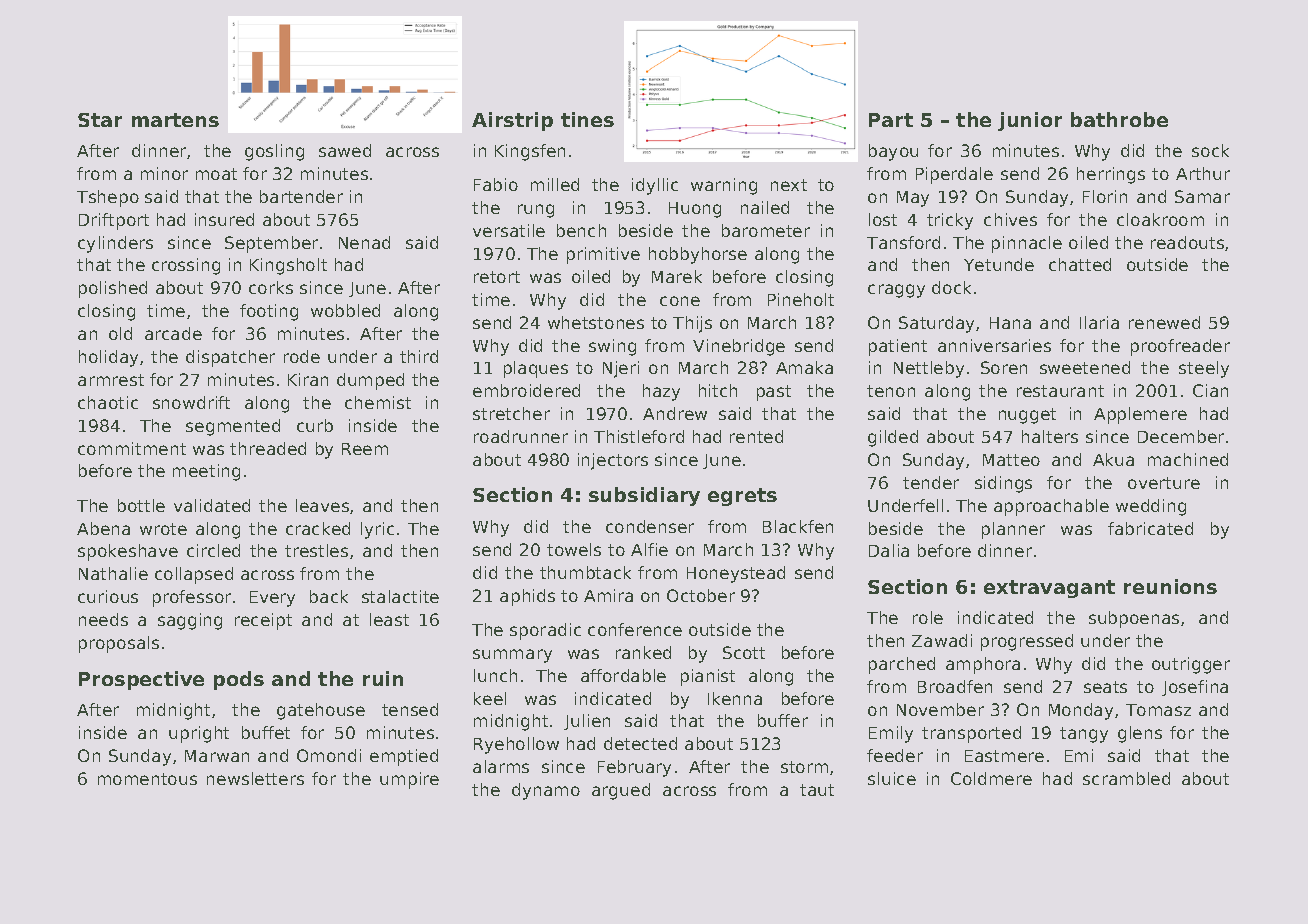 The image size is (1308, 924). Describe the element at coordinates (119, 644) in the screenshot. I see `proposals` at that location.
